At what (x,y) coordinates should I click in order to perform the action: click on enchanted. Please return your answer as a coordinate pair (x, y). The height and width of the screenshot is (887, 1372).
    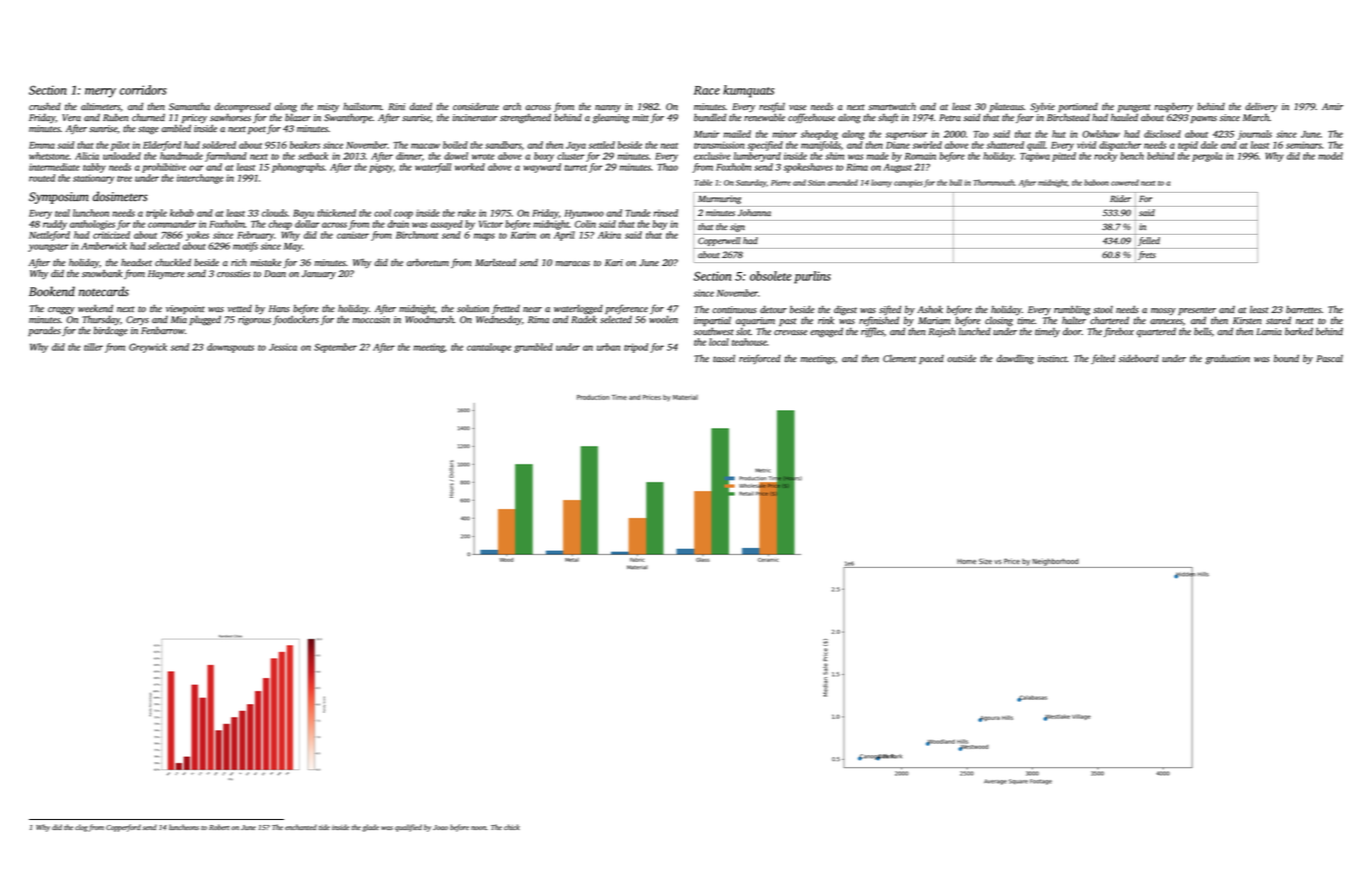
    Looking at the image, I should click on (301, 827).
